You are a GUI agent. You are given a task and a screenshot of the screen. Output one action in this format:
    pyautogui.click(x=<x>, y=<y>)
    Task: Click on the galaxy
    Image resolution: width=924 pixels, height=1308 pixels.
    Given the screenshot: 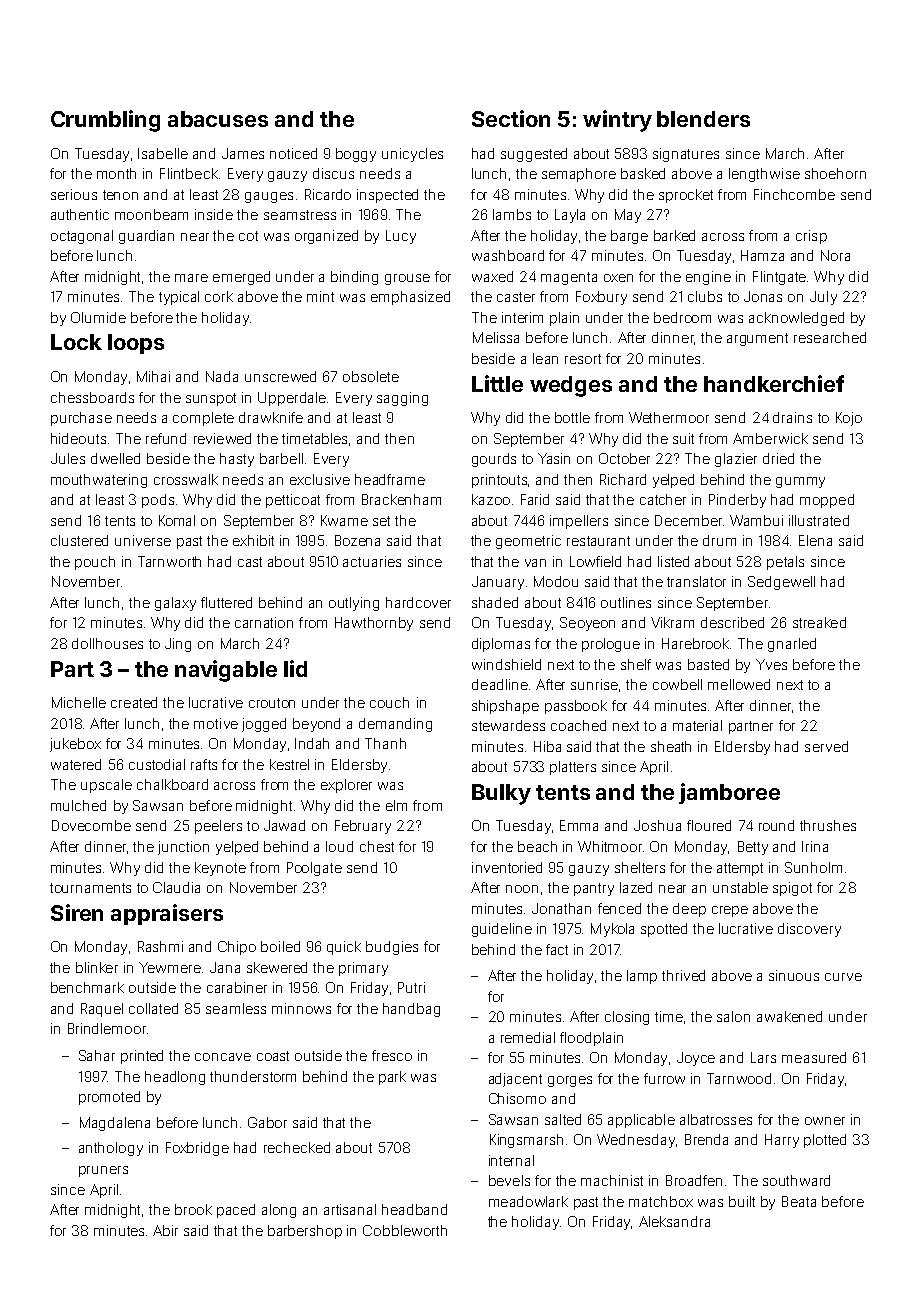 What is the action you would take?
    pyautogui.click(x=175, y=604)
